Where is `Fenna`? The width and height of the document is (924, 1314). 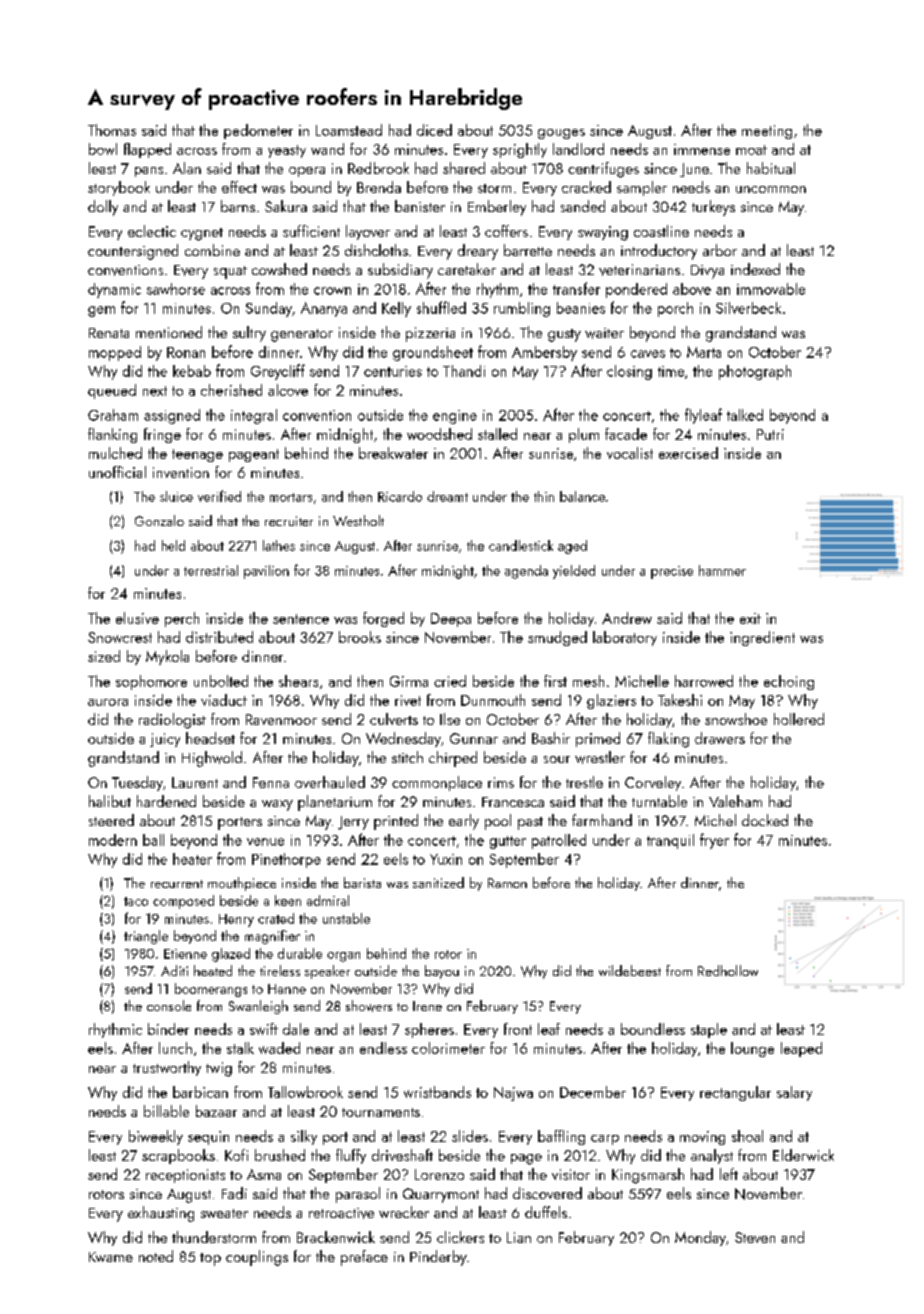 Fenna is located at coordinates (271, 782).
